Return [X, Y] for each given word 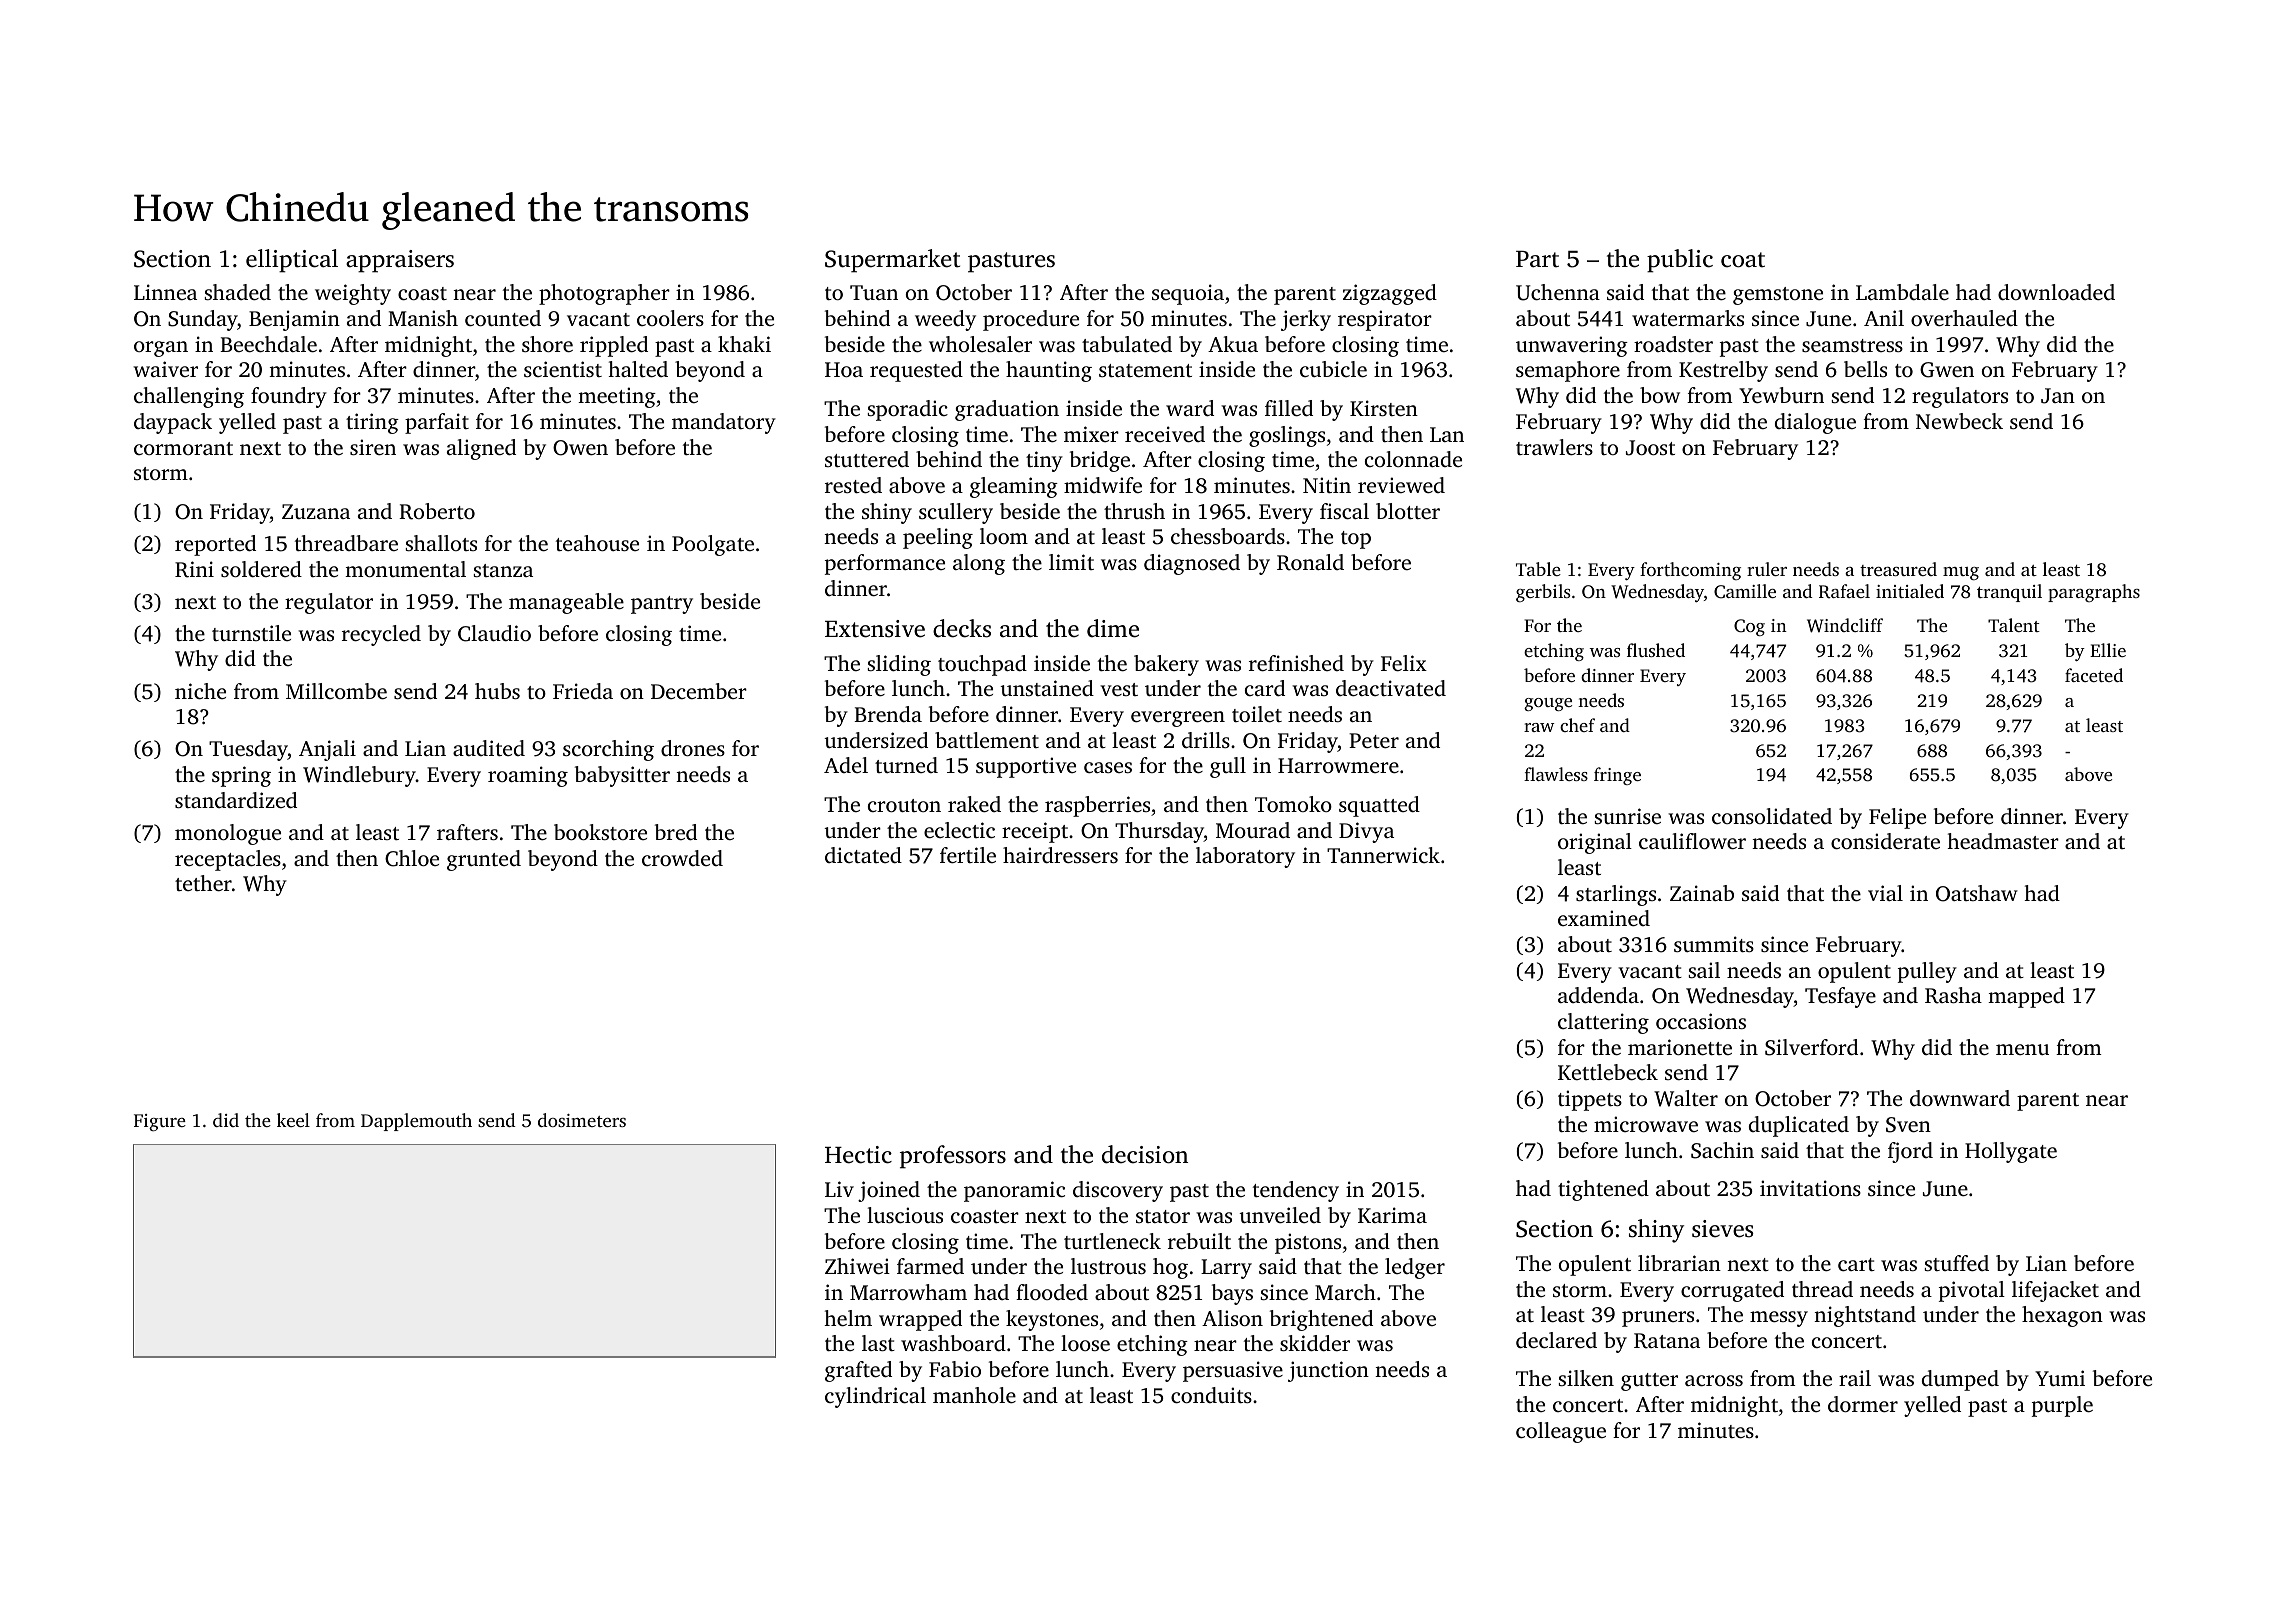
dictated [863, 855]
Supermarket [892, 261]
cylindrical [875, 1397]
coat [1743, 260]
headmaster [2003, 841]
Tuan [874, 292]
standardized [236, 800]
